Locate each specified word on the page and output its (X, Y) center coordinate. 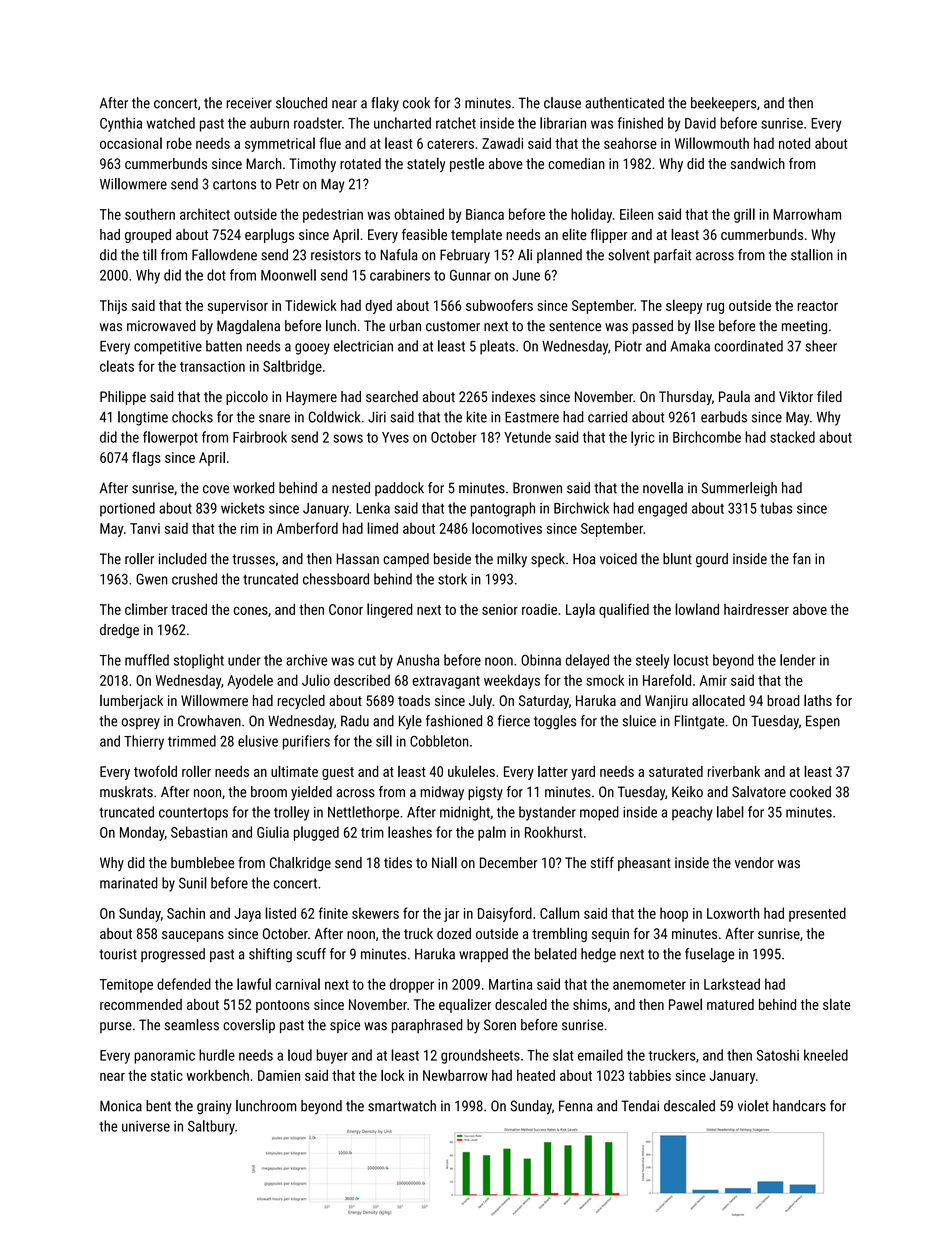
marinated (129, 883)
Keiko (687, 792)
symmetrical (280, 144)
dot (216, 275)
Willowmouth (712, 143)
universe (146, 1126)
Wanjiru (666, 702)
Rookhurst (554, 832)
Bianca (485, 214)
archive (306, 660)
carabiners (400, 275)
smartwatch (402, 1106)
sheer (821, 346)
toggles (555, 722)
